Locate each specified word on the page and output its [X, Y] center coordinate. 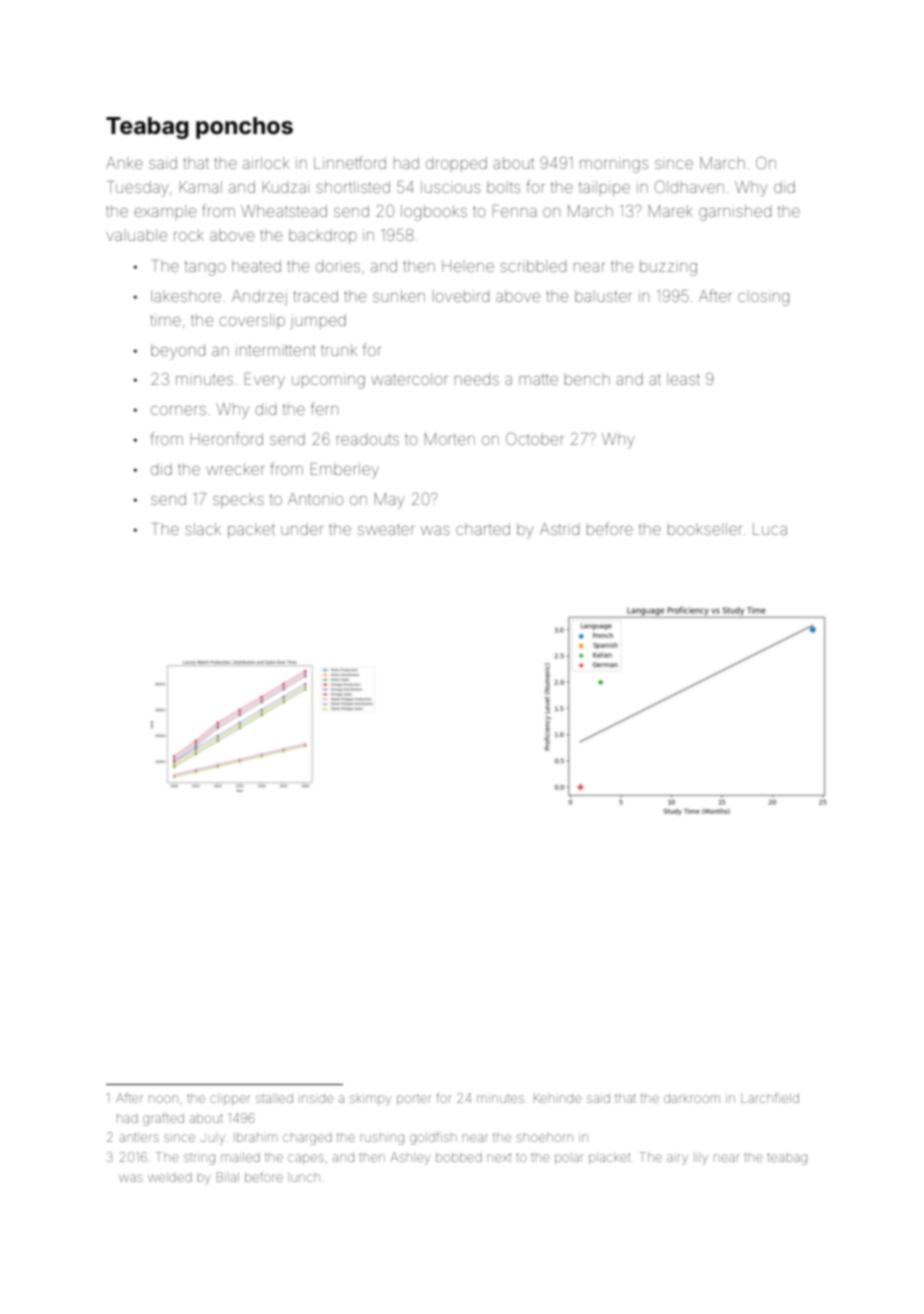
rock [189, 235]
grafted [163, 1119]
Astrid [559, 529]
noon [163, 1099]
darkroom [692, 1099]
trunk [339, 350]
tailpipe [604, 188]
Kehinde [557, 1098]
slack [203, 529]
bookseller [705, 529]
